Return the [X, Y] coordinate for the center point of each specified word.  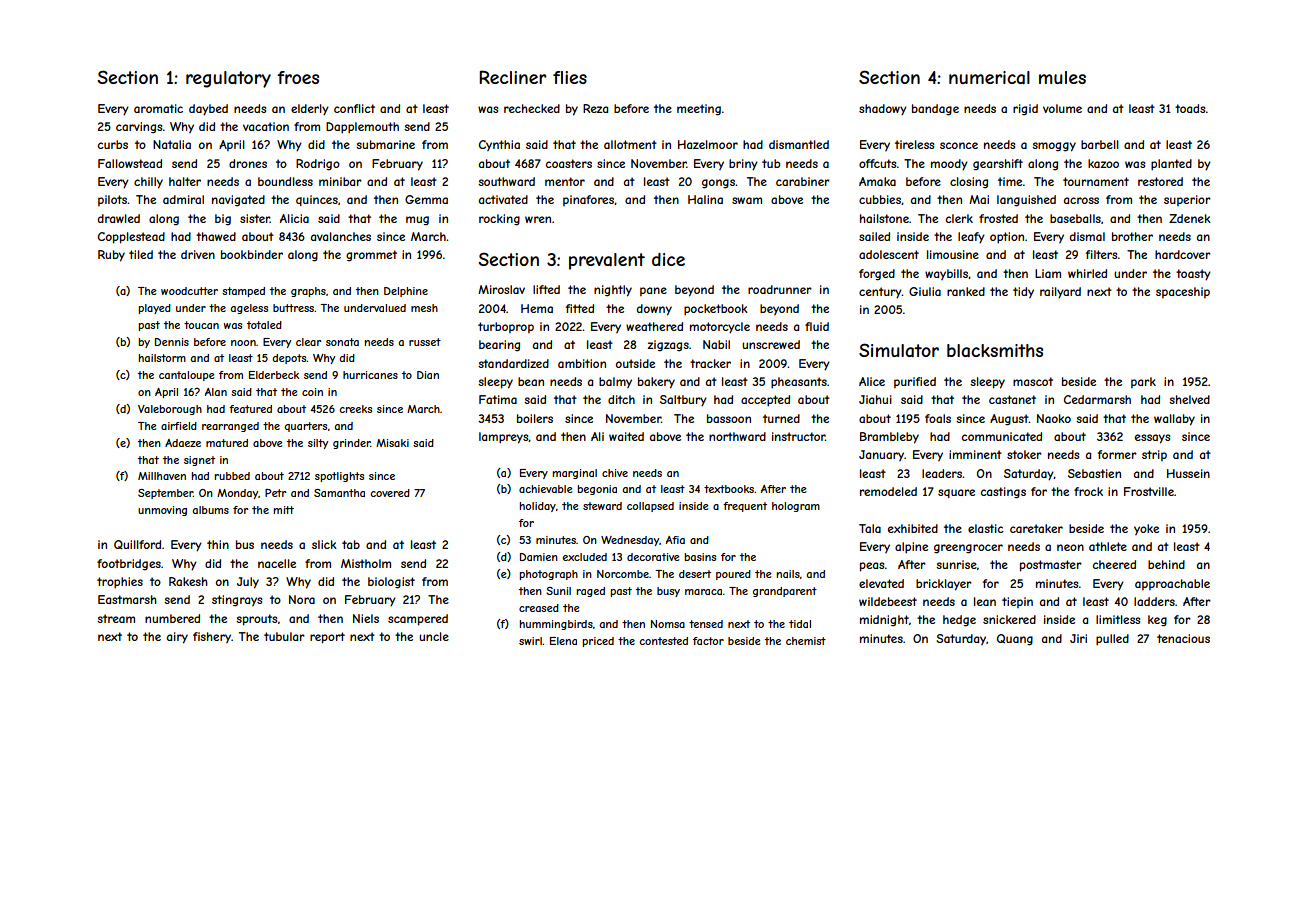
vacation [266, 126]
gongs [718, 184]
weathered [654, 326]
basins [700, 557]
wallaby [1174, 420]
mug [417, 221]
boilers [535, 418]
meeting [699, 110]
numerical [989, 77]
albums [210, 510]
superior [1187, 200]
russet [425, 342]
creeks [355, 409]
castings [1003, 493]
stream [116, 618]
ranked [966, 291]
